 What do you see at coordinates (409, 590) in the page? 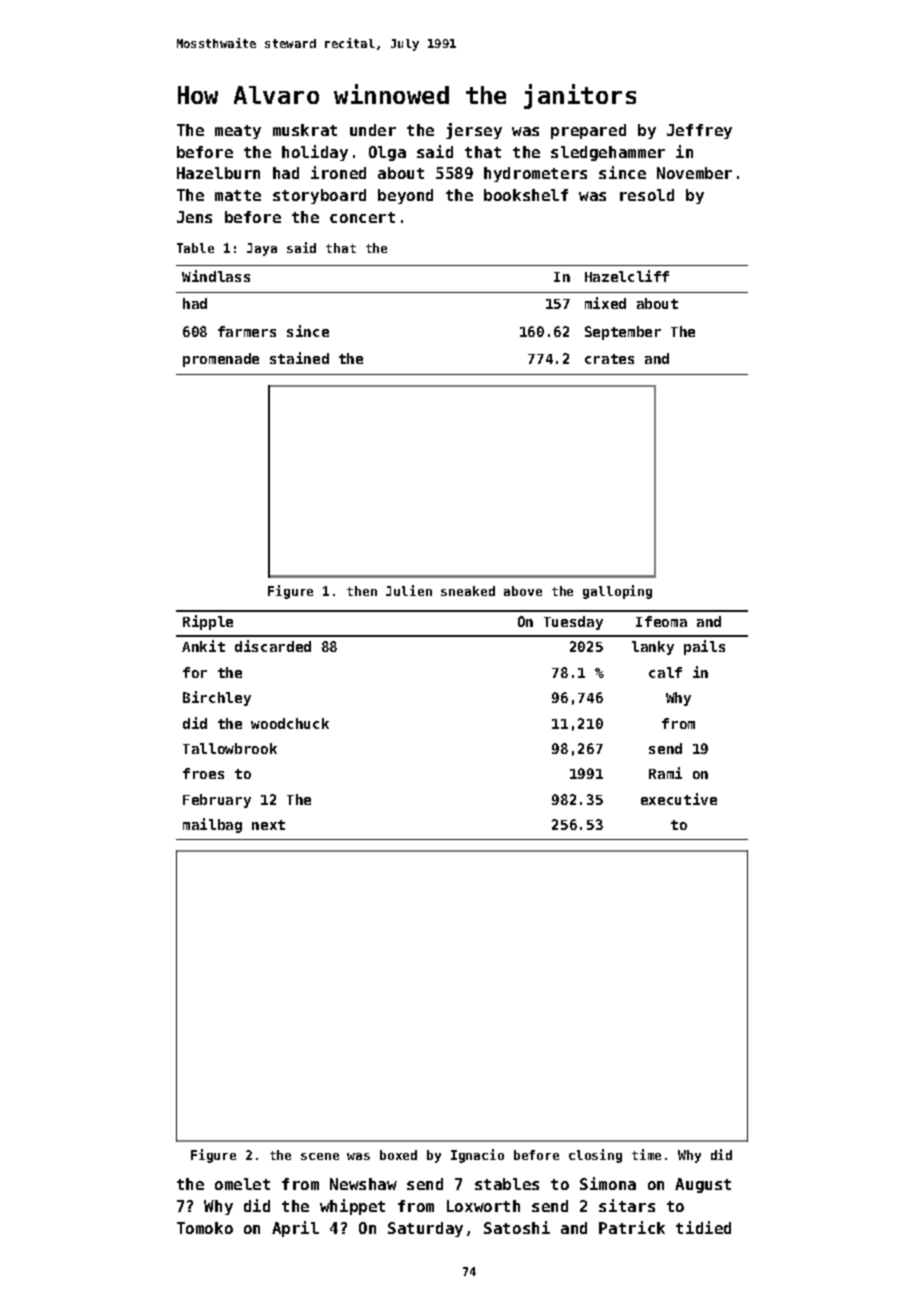
I see `Julien` at bounding box center [409, 590].
